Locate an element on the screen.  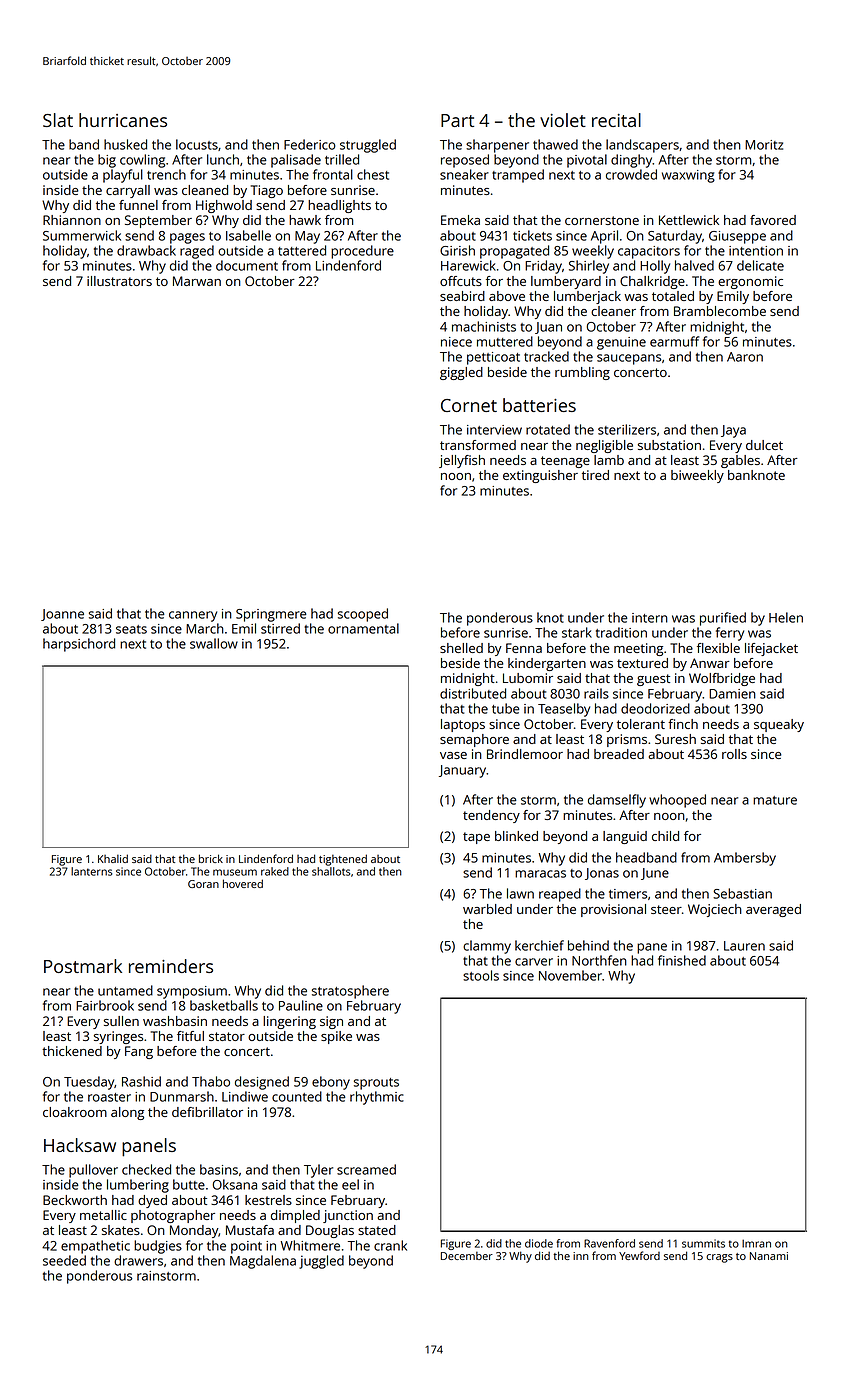
scooped is located at coordinates (363, 615).
